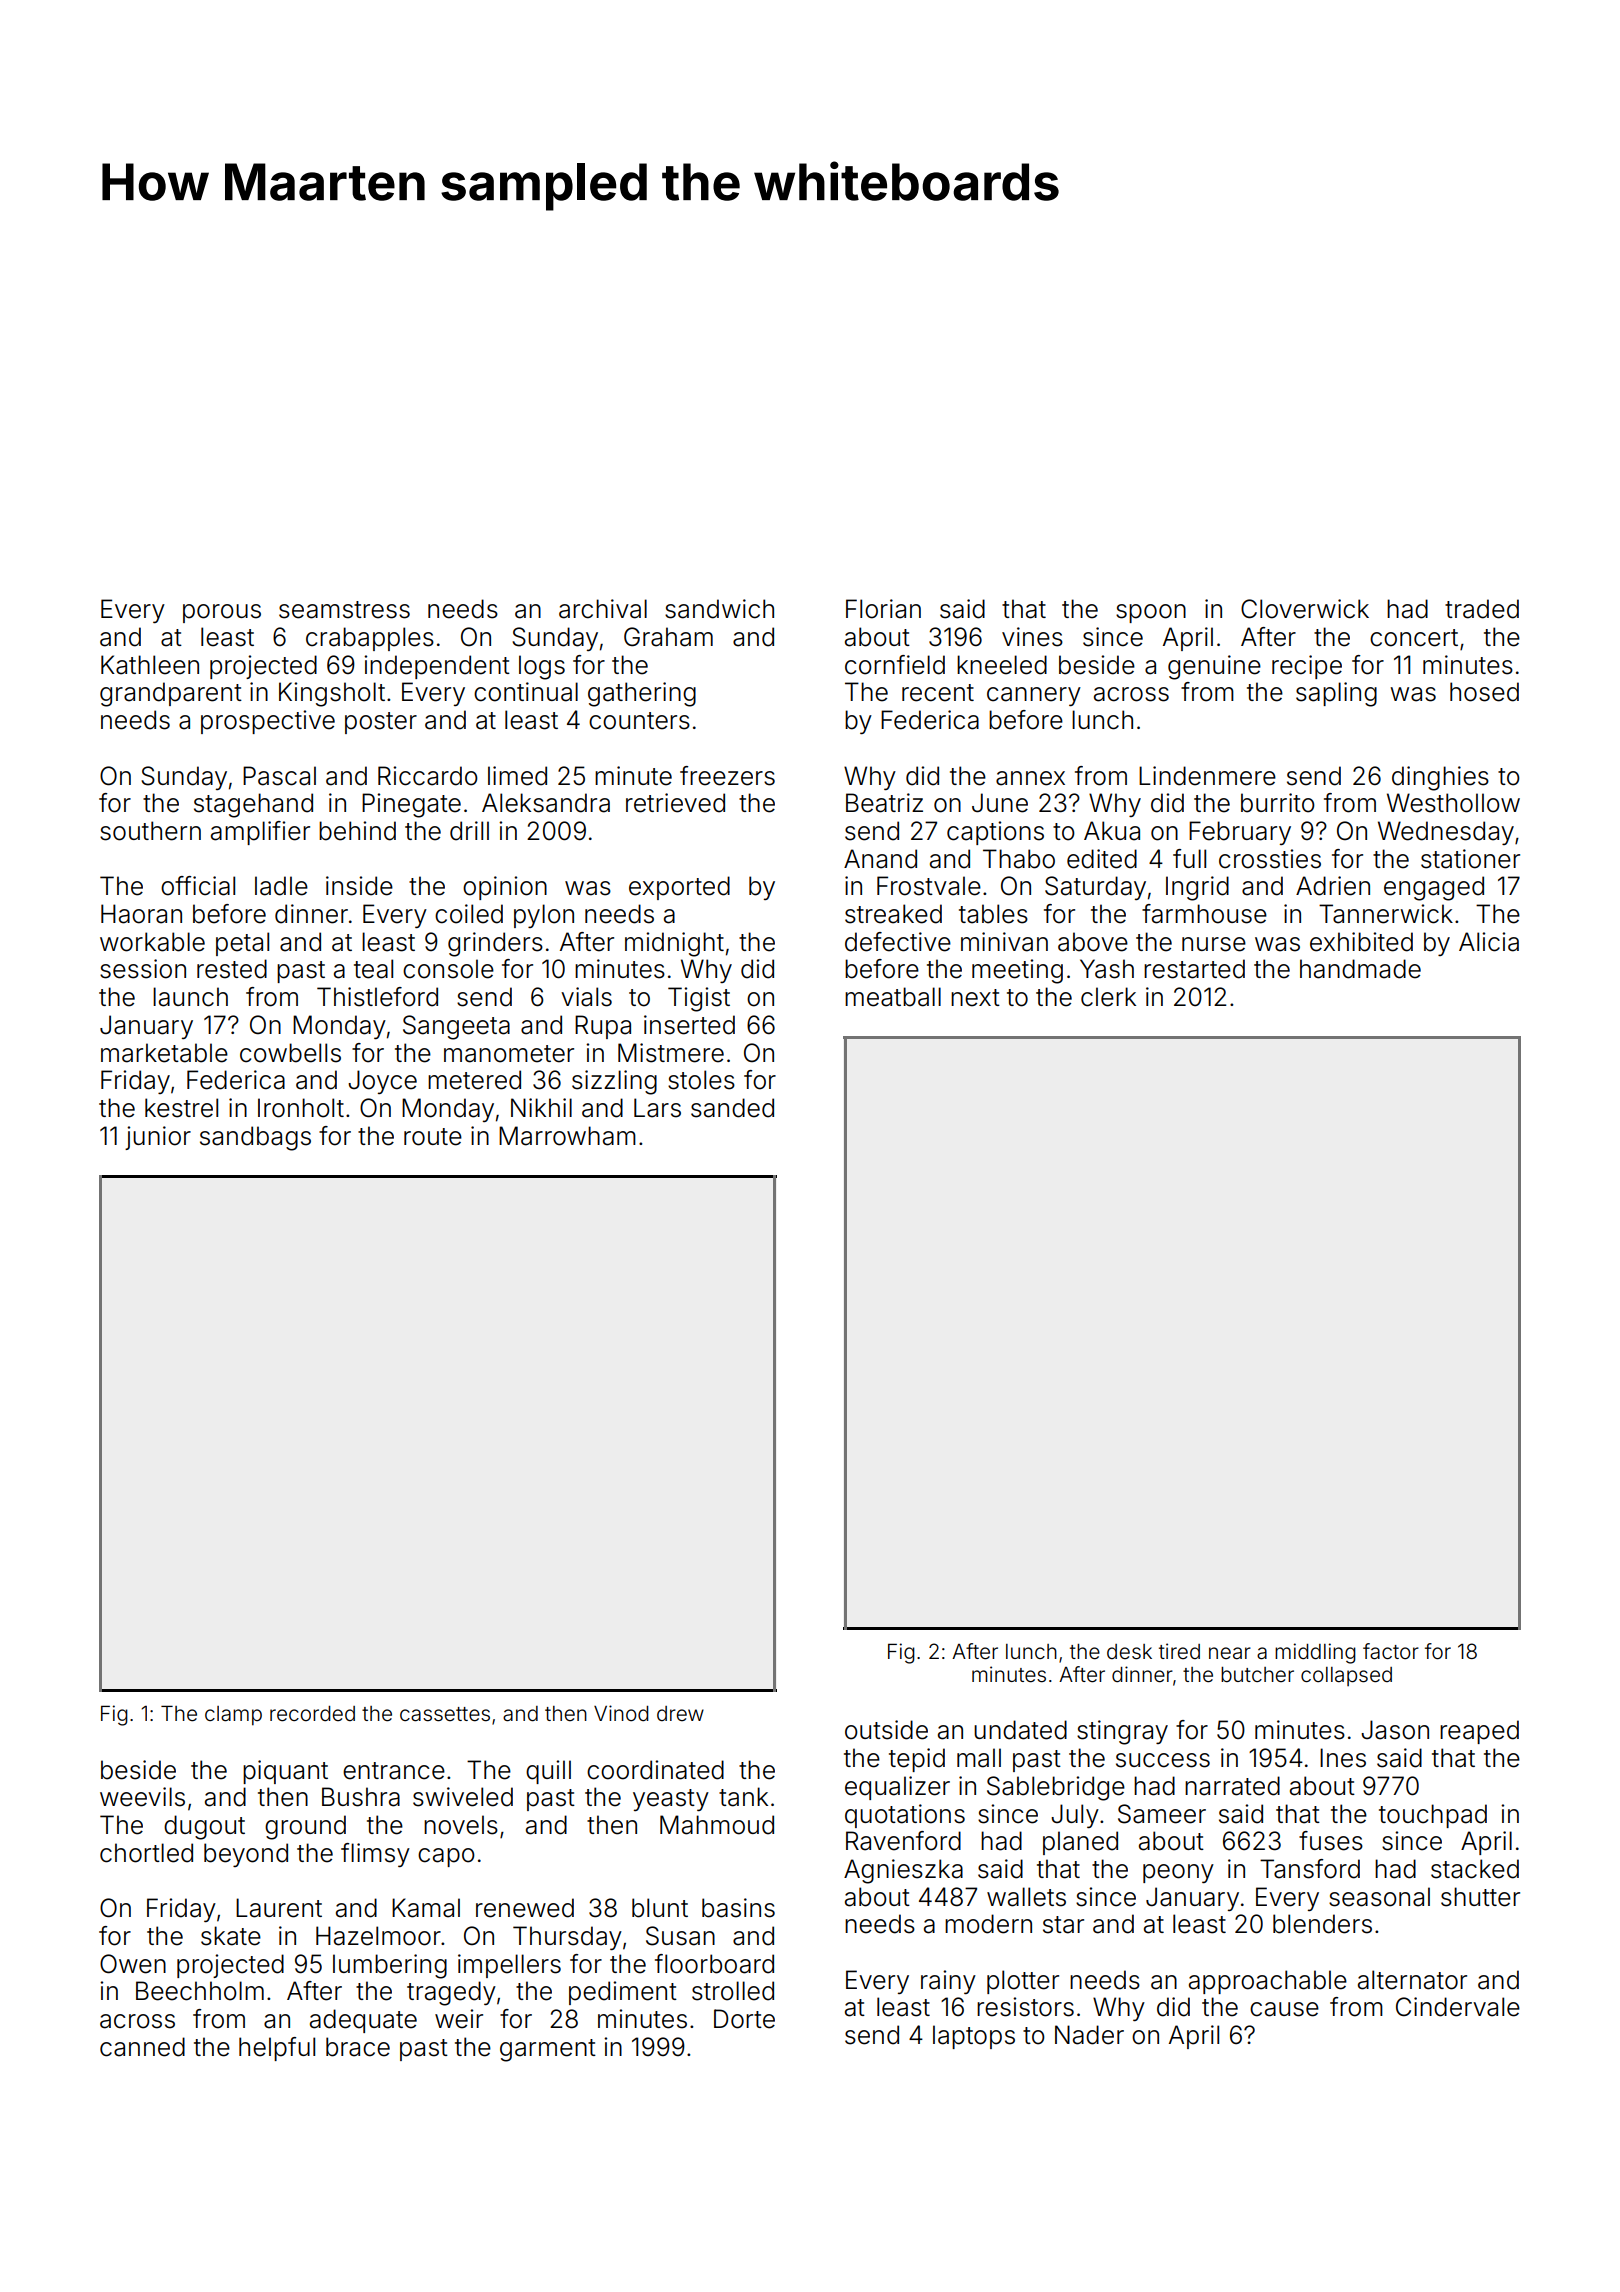  Describe the element at coordinates (974, 2037) in the screenshot. I see `laptops` at that location.
